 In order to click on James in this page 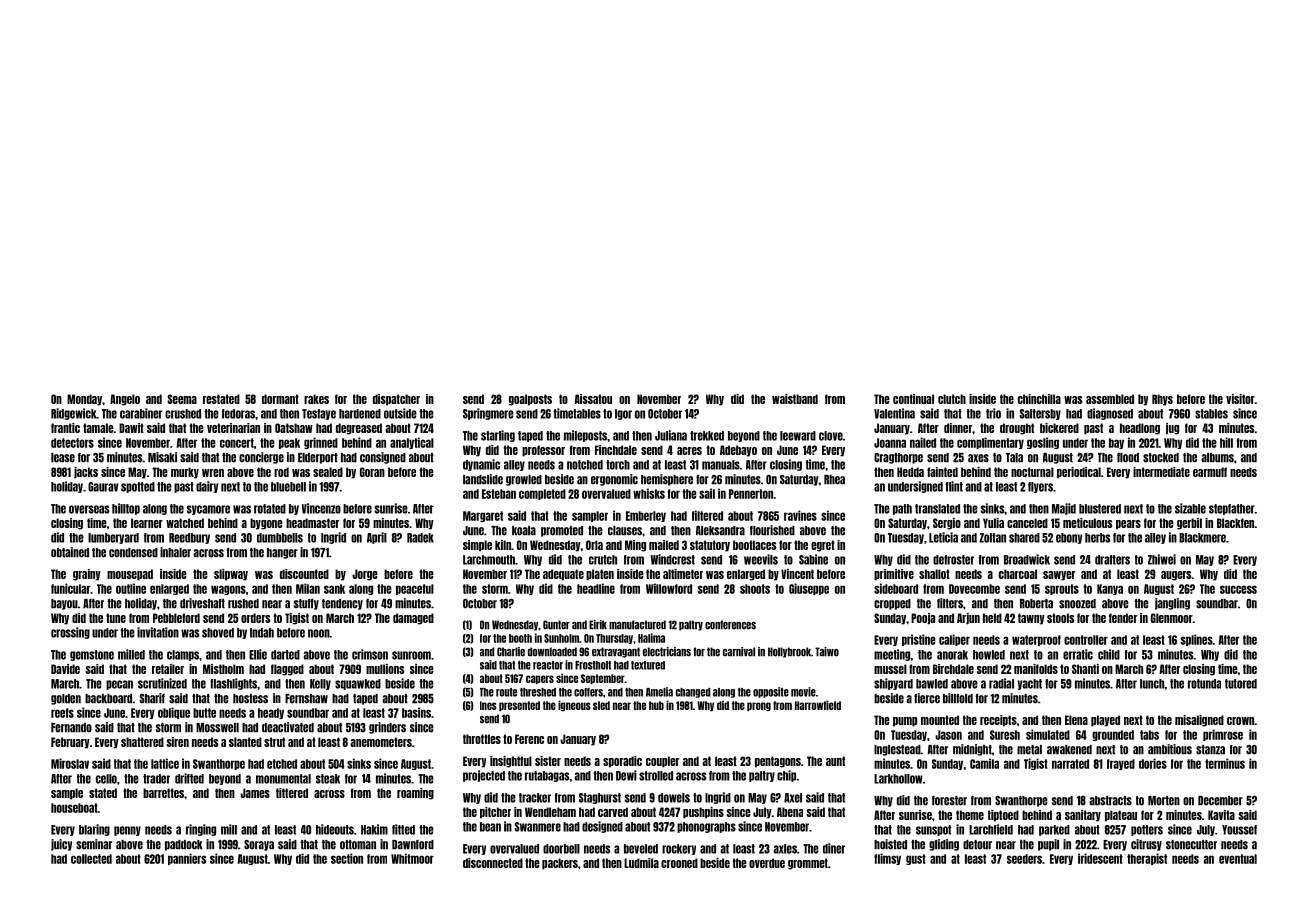, I will do `click(255, 793)`.
